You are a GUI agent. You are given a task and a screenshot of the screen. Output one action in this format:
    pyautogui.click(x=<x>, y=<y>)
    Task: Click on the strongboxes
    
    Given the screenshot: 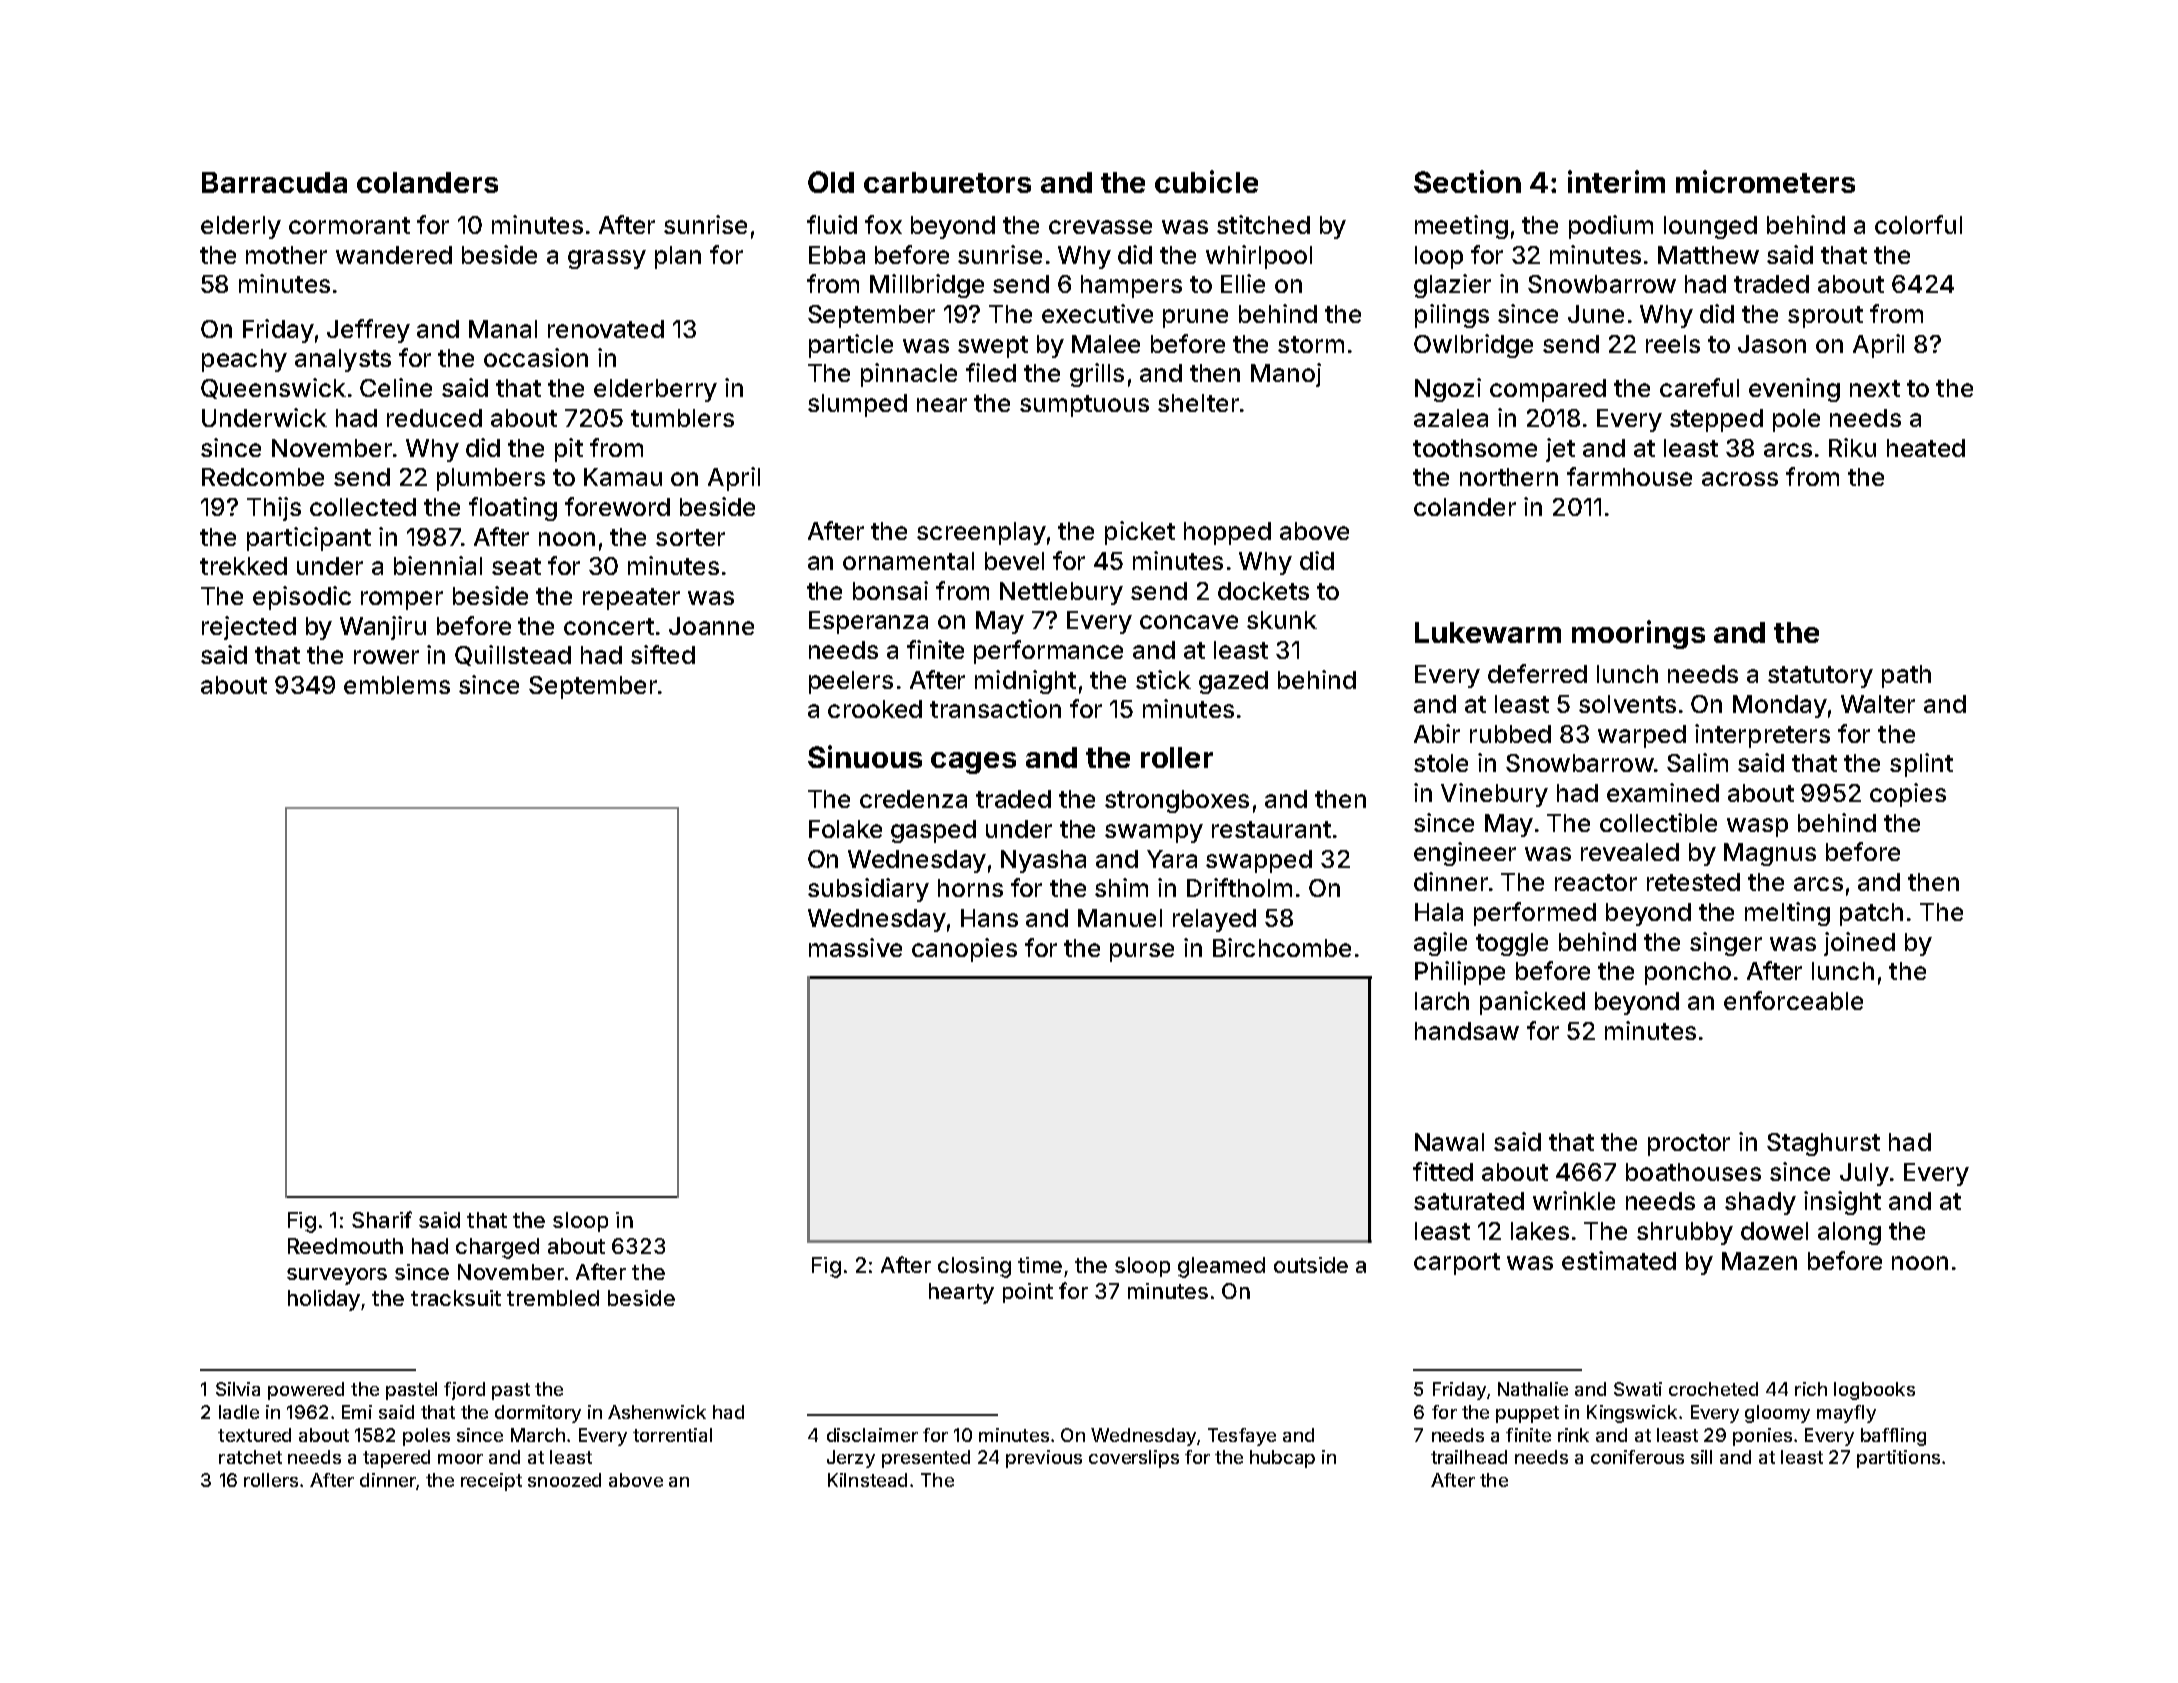 What is the action you would take?
    pyautogui.click(x=1177, y=801)
